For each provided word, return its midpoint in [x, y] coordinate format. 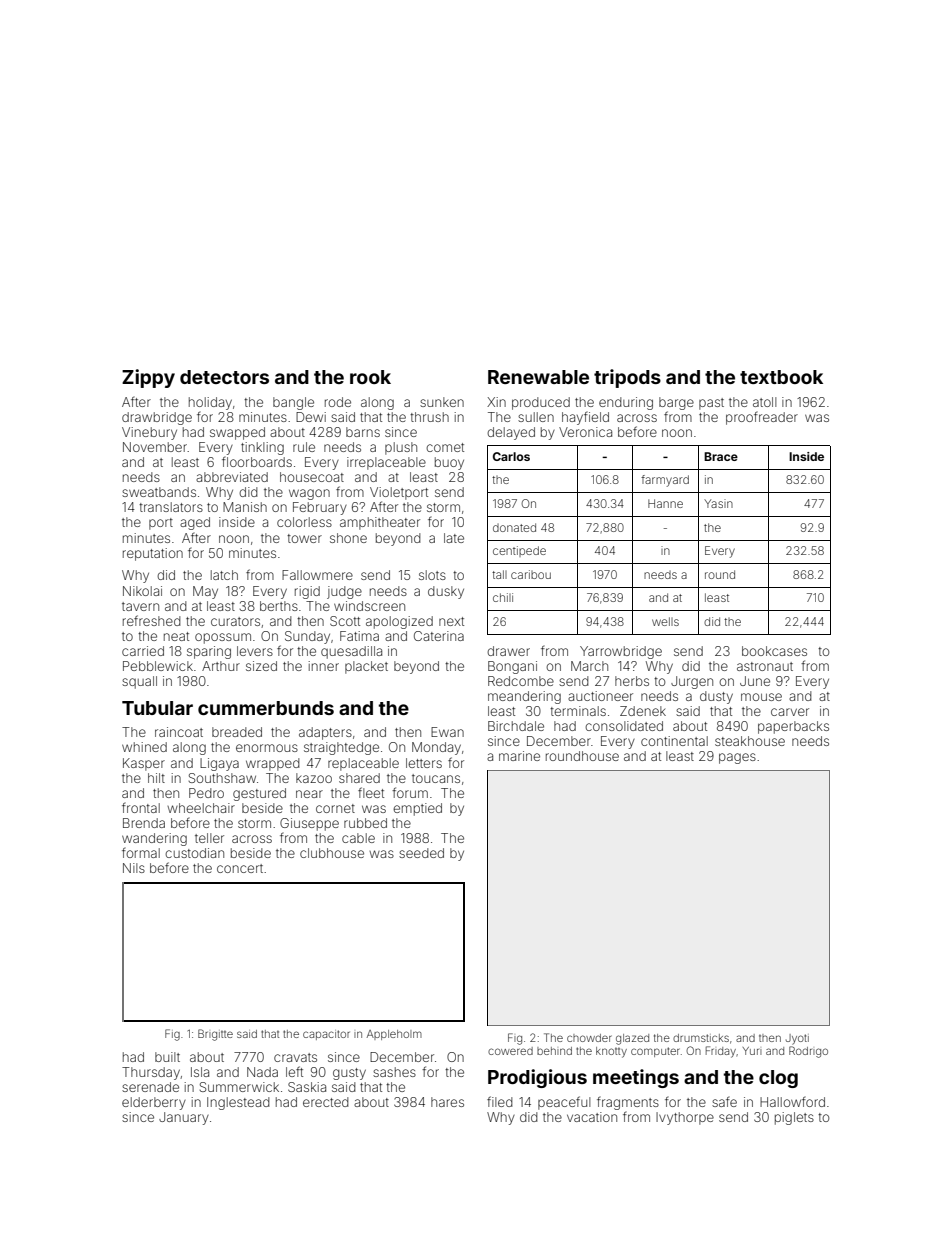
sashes [394, 1072]
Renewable [538, 377]
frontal [141, 807]
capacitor [326, 1035]
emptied [417, 809]
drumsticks [701, 1038]
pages [737, 758]
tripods [627, 378]
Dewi [311, 417]
